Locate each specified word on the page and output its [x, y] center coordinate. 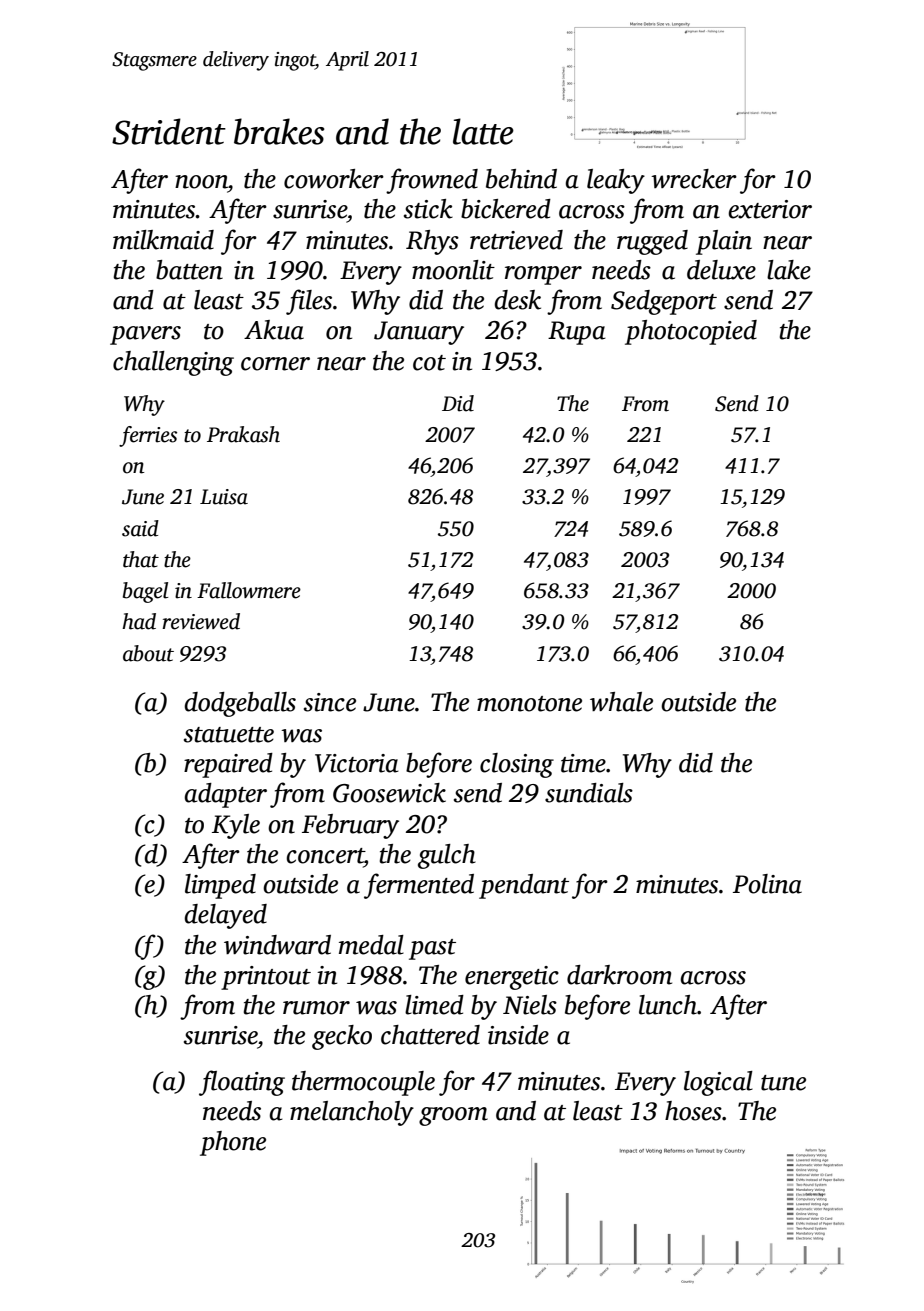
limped [220, 886]
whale [621, 702]
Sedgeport [664, 302]
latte [483, 131]
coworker [334, 179]
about [148, 653]
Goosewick [389, 793]
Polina [767, 884]
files [309, 302]
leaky [616, 181]
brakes [279, 131]
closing [517, 765]
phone [233, 1143]
